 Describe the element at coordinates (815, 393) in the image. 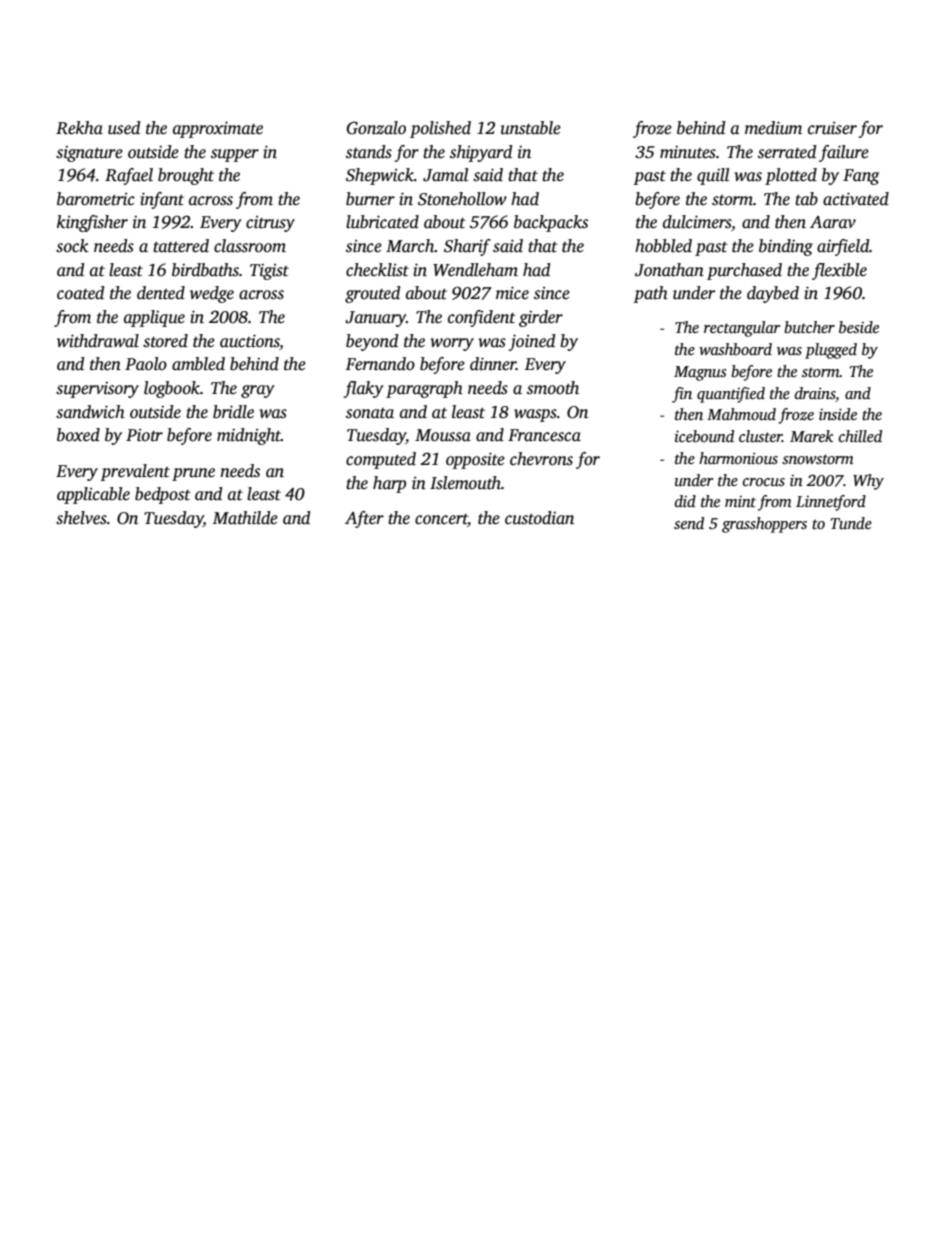

I see `drains` at that location.
